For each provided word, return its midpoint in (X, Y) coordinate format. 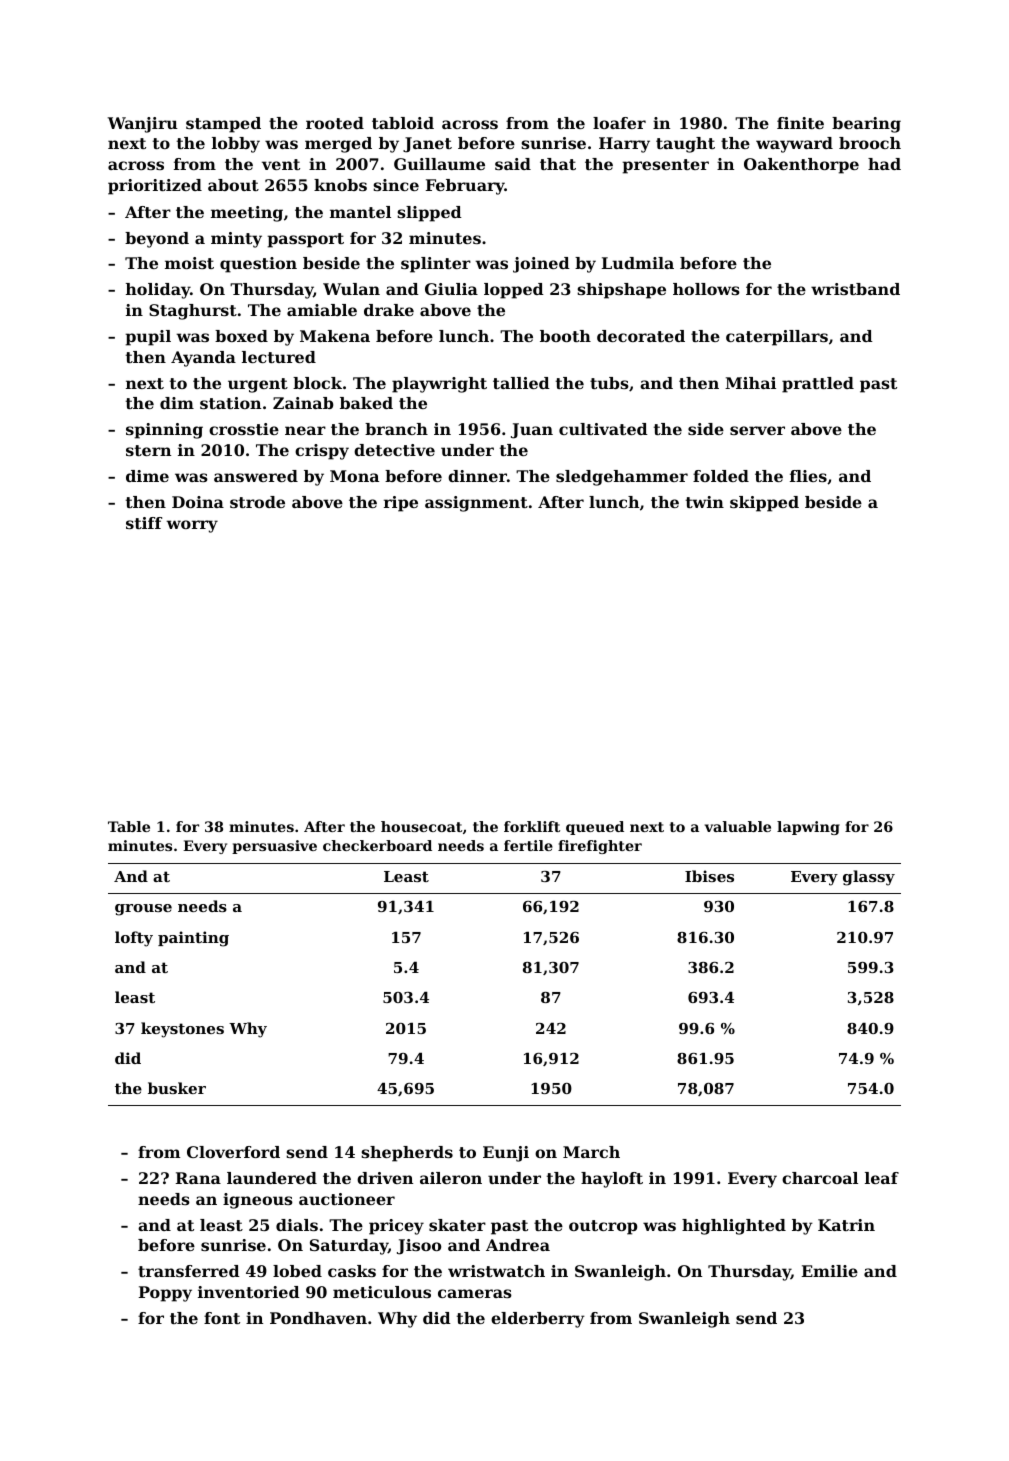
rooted (335, 123)
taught (685, 145)
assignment (476, 504)
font (222, 1318)
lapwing (808, 828)
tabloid (403, 123)
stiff (144, 523)
